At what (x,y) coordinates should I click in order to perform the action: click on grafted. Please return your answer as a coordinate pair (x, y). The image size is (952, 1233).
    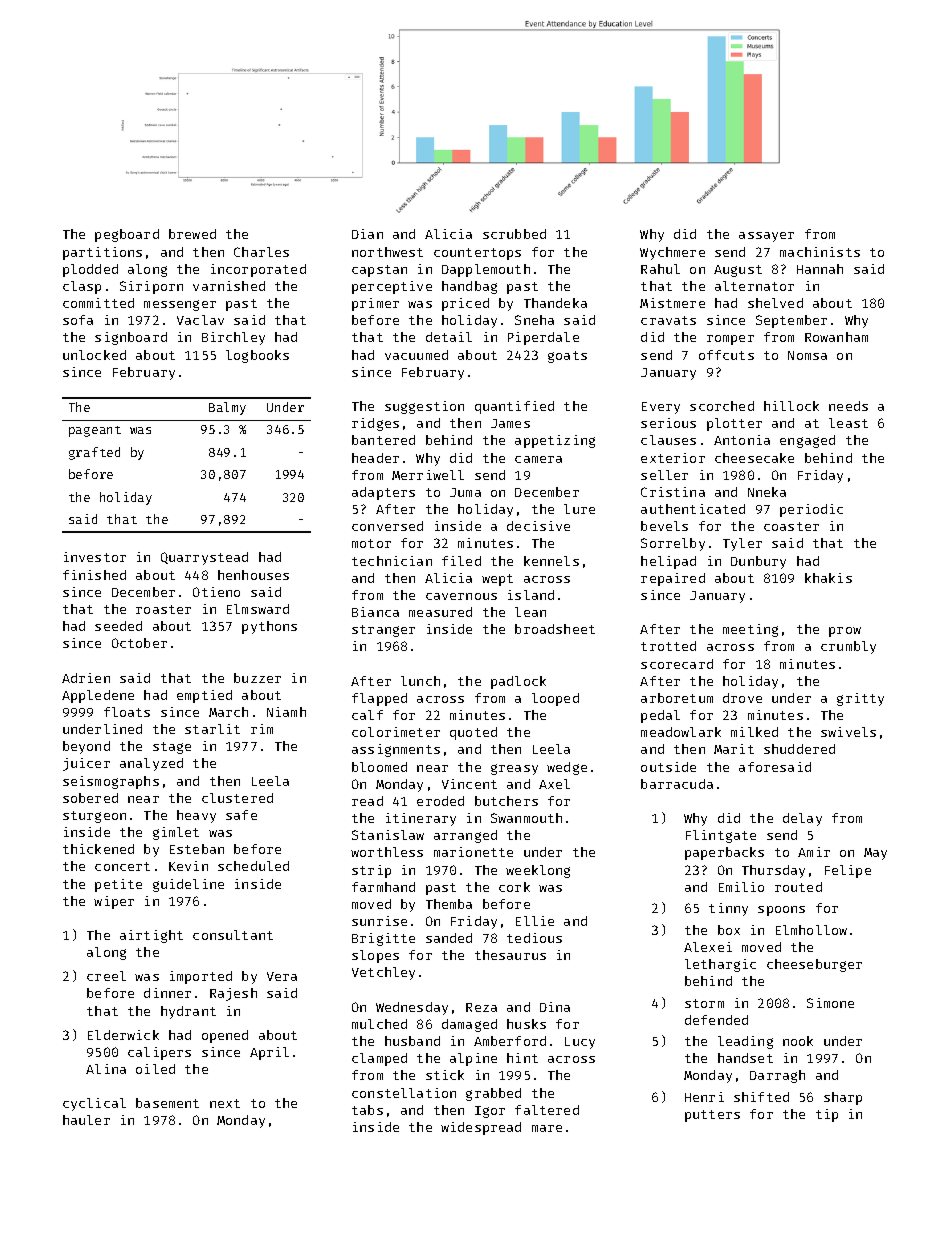
    Looking at the image, I should click on (94, 453).
